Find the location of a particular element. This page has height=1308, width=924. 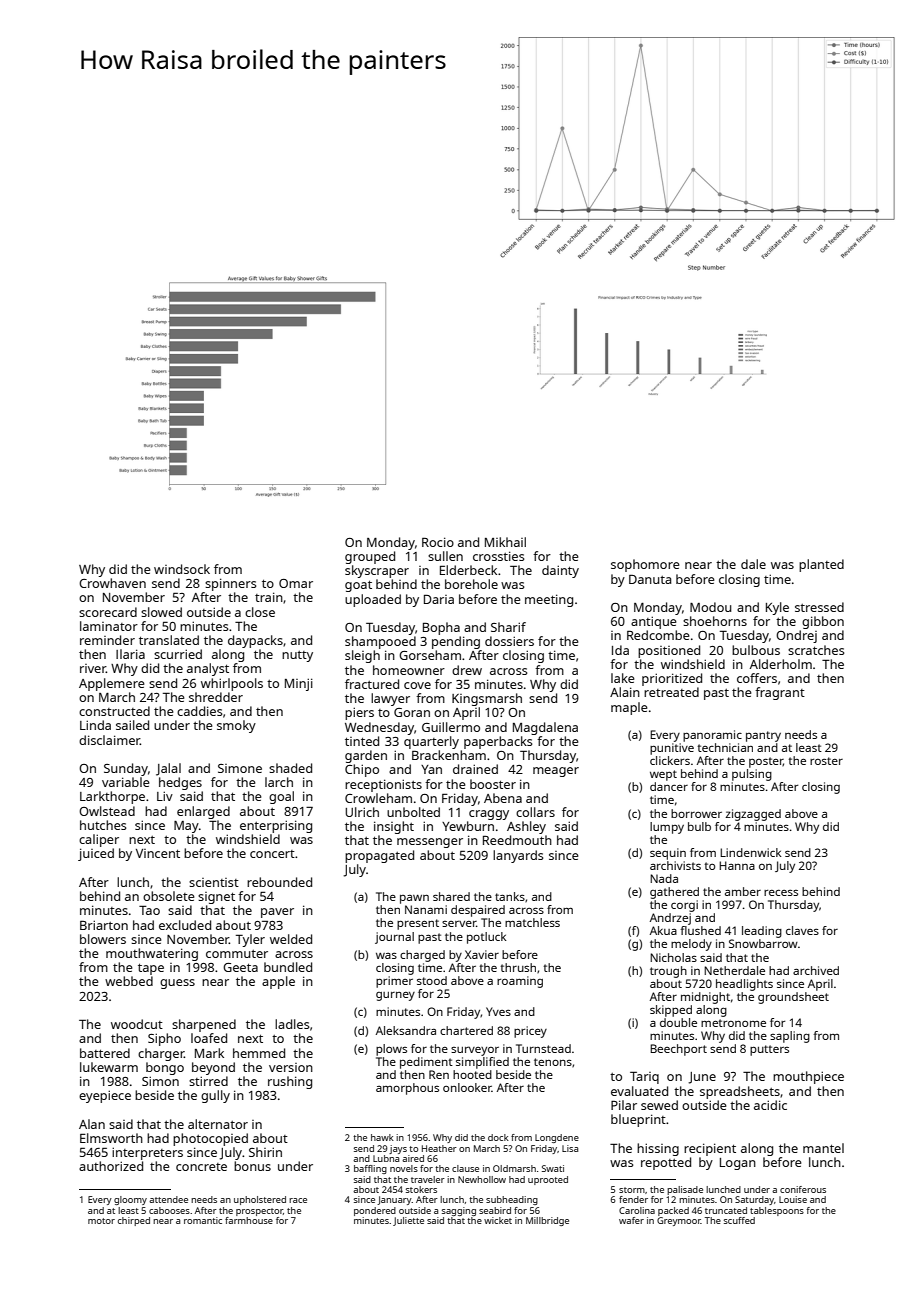

motor is located at coordinates (101, 1221).
